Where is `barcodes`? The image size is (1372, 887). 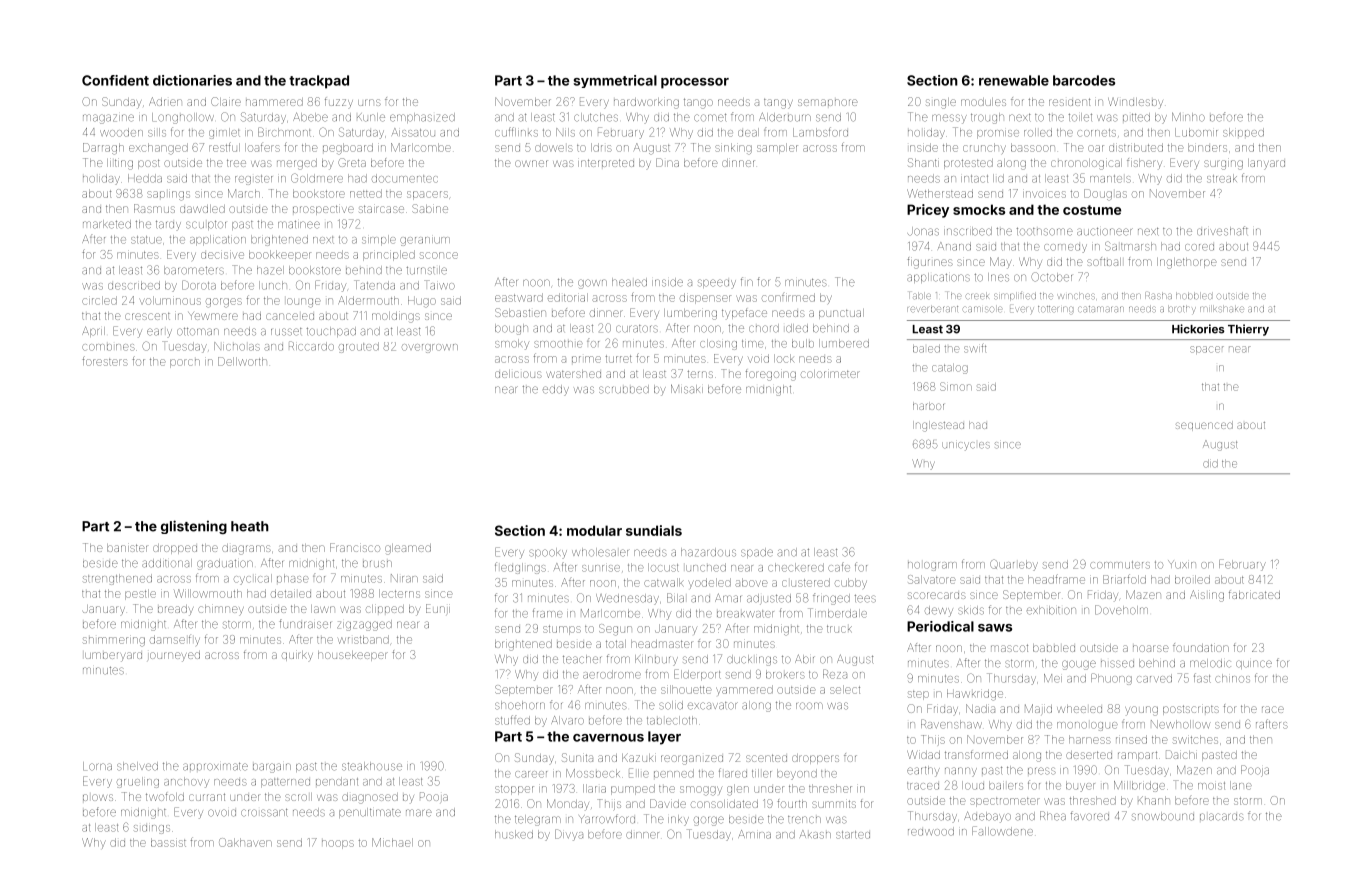
barcodes is located at coordinates (1084, 80).
